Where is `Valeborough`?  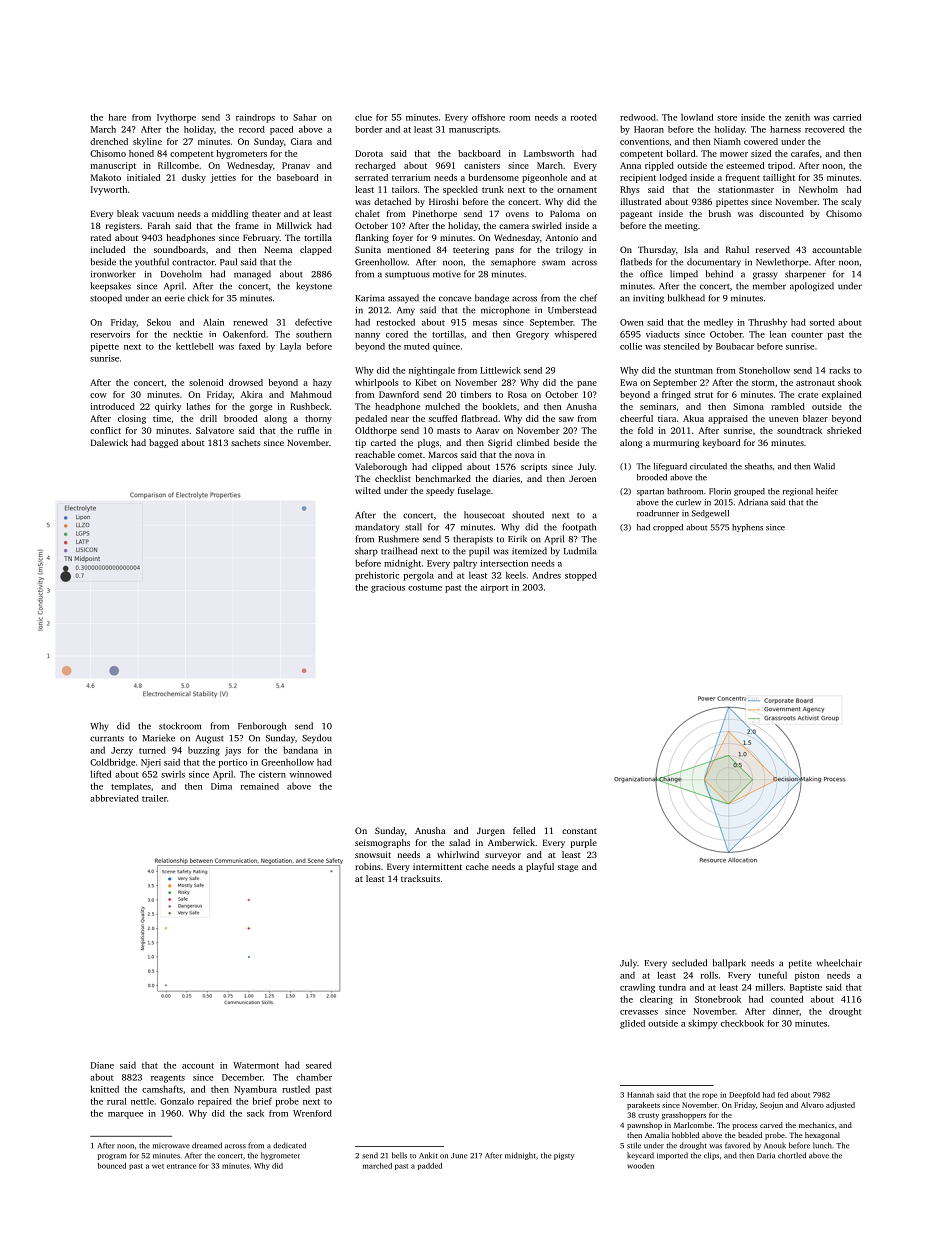 Valeborough is located at coordinates (381, 467).
